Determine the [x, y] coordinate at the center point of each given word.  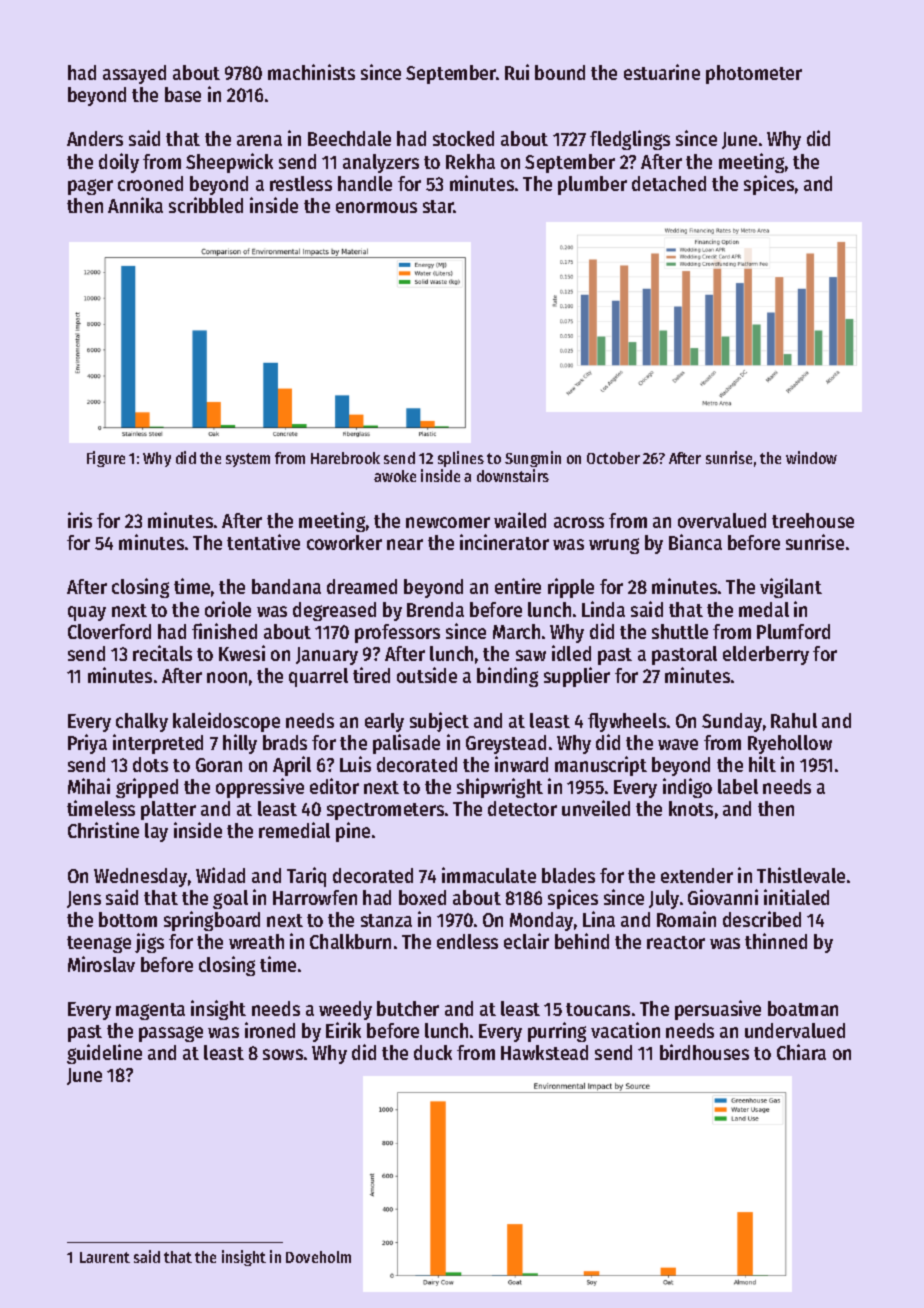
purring [557, 1032]
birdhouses [704, 1052]
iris [80, 520]
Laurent [105, 1257]
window [811, 457]
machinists [311, 72]
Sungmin [533, 459]
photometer [754, 74]
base [183, 94]
